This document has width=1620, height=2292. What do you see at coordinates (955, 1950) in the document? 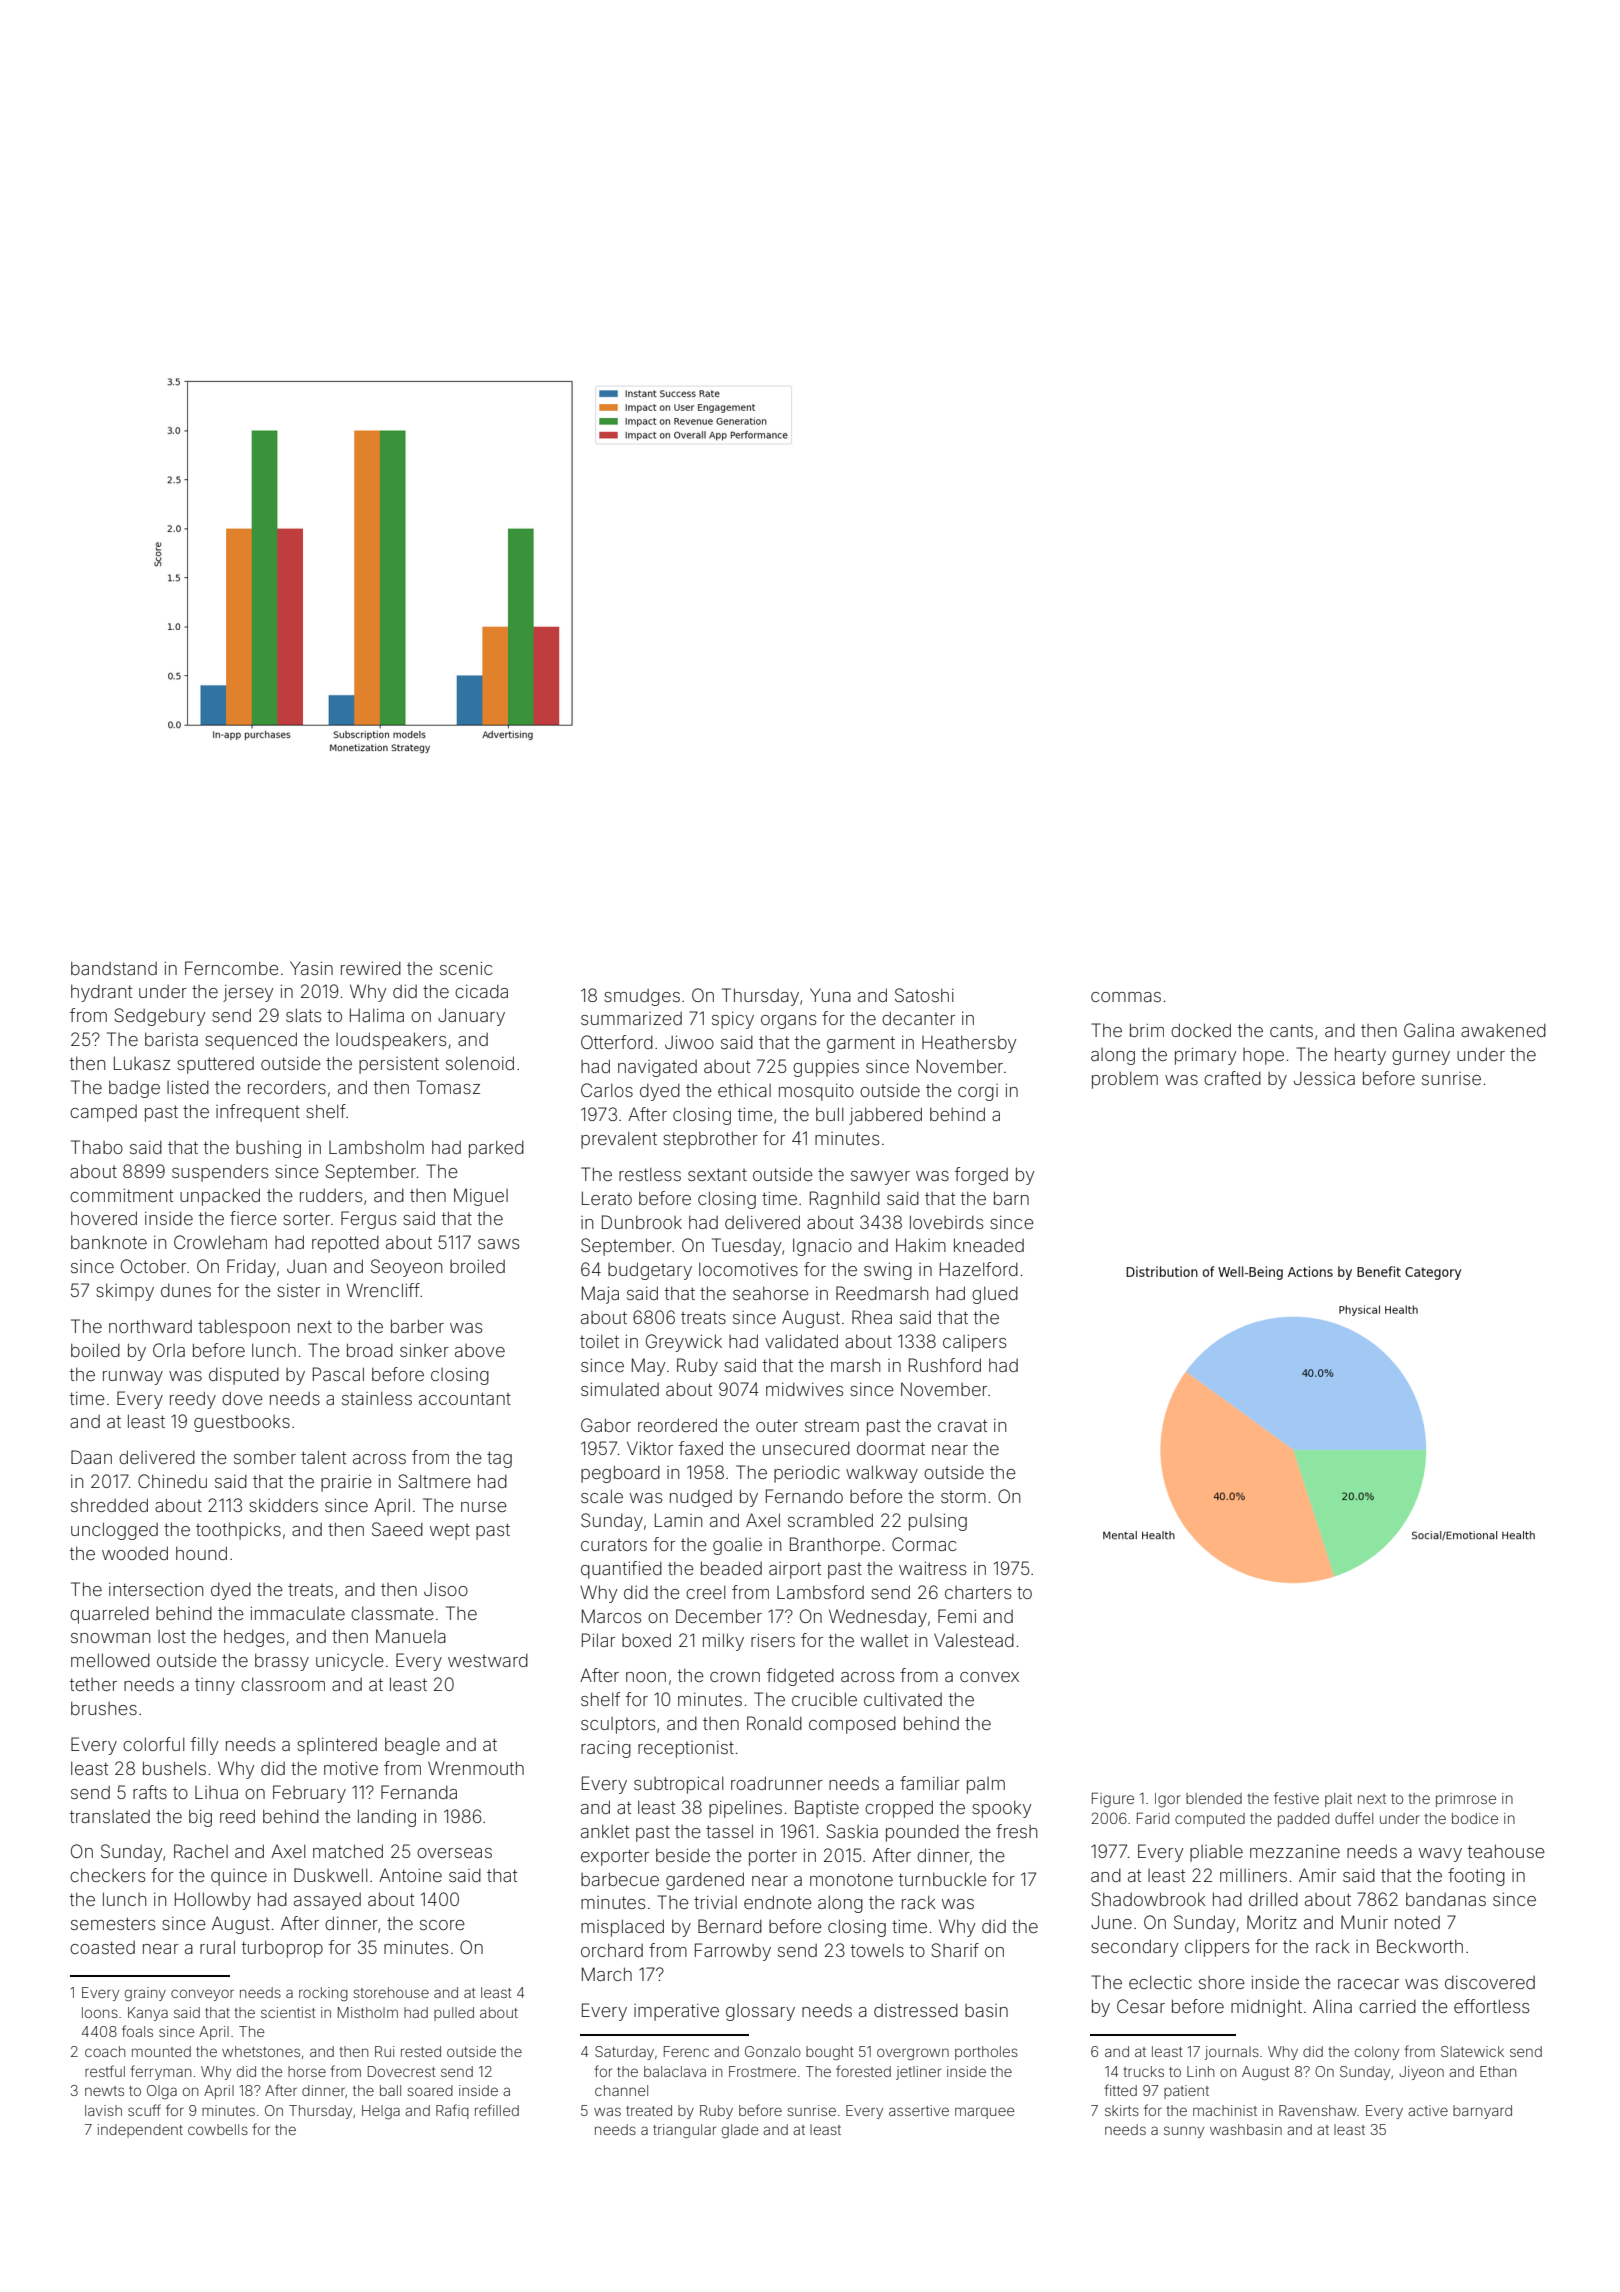
I see `Sharif` at bounding box center [955, 1950].
